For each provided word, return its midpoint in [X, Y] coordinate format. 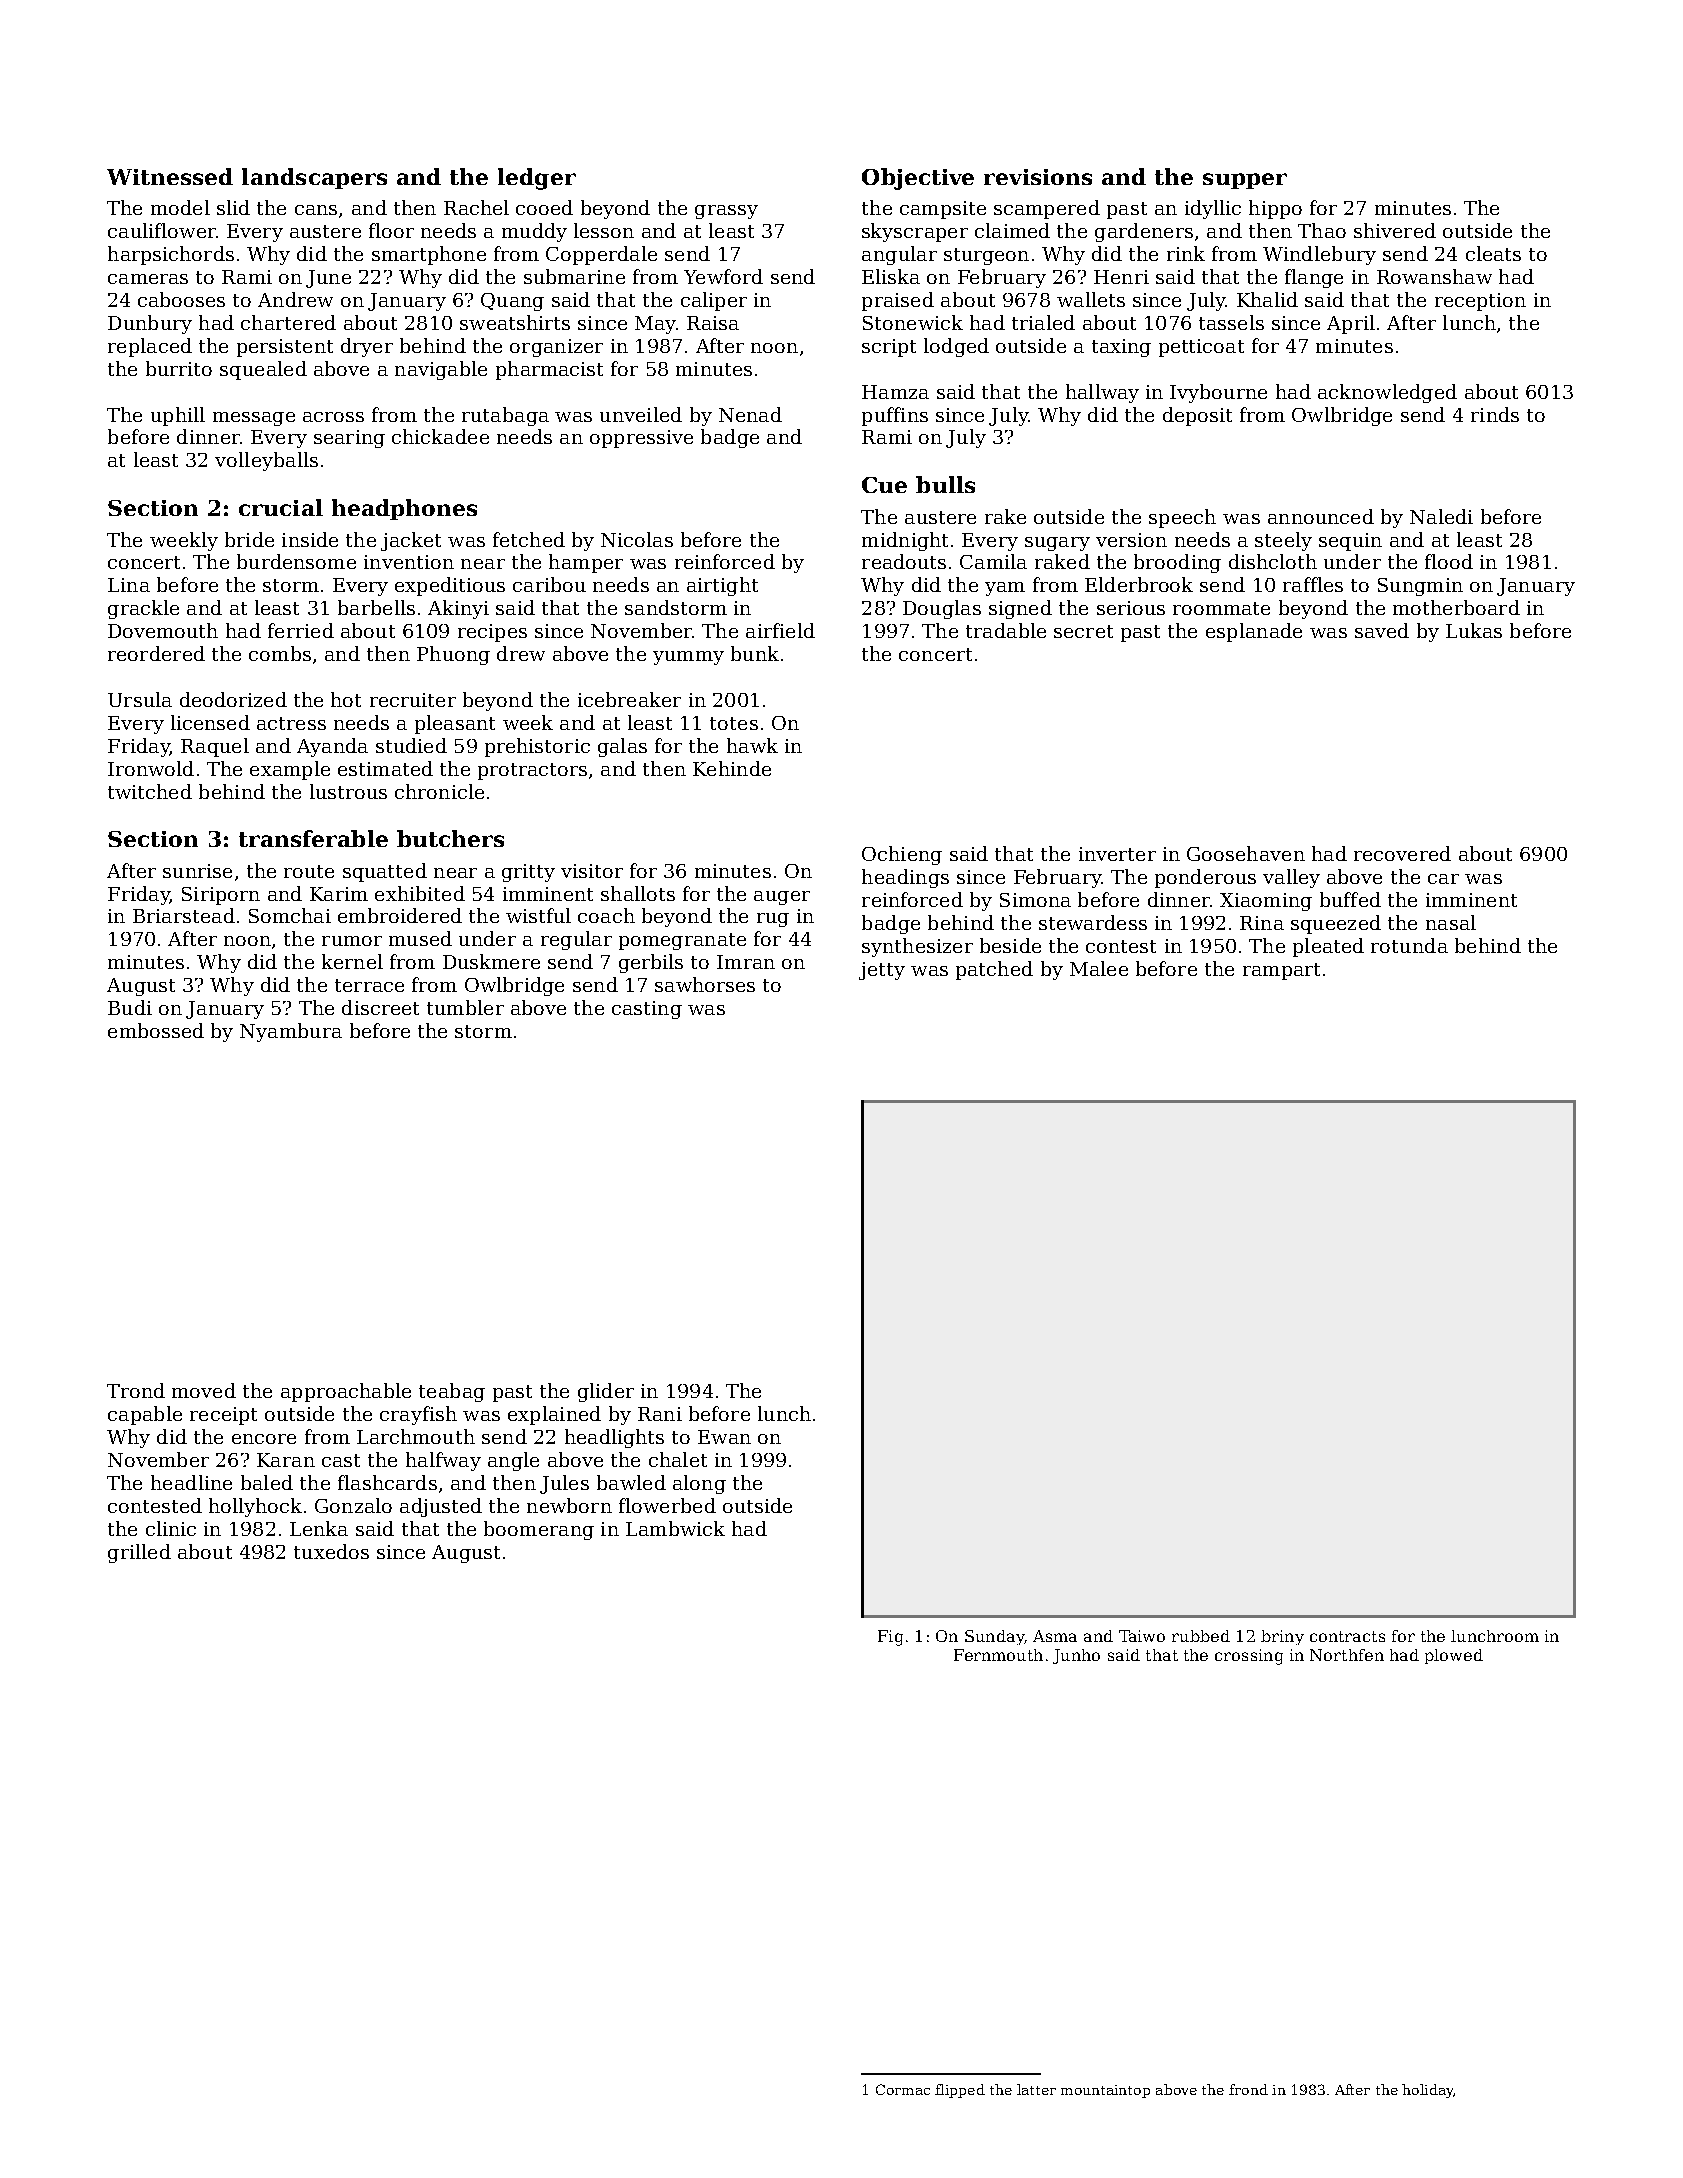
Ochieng [902, 855]
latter [1036, 2089]
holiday [1427, 2091]
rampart [1281, 971]
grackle [143, 609]
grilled [139, 1553]
